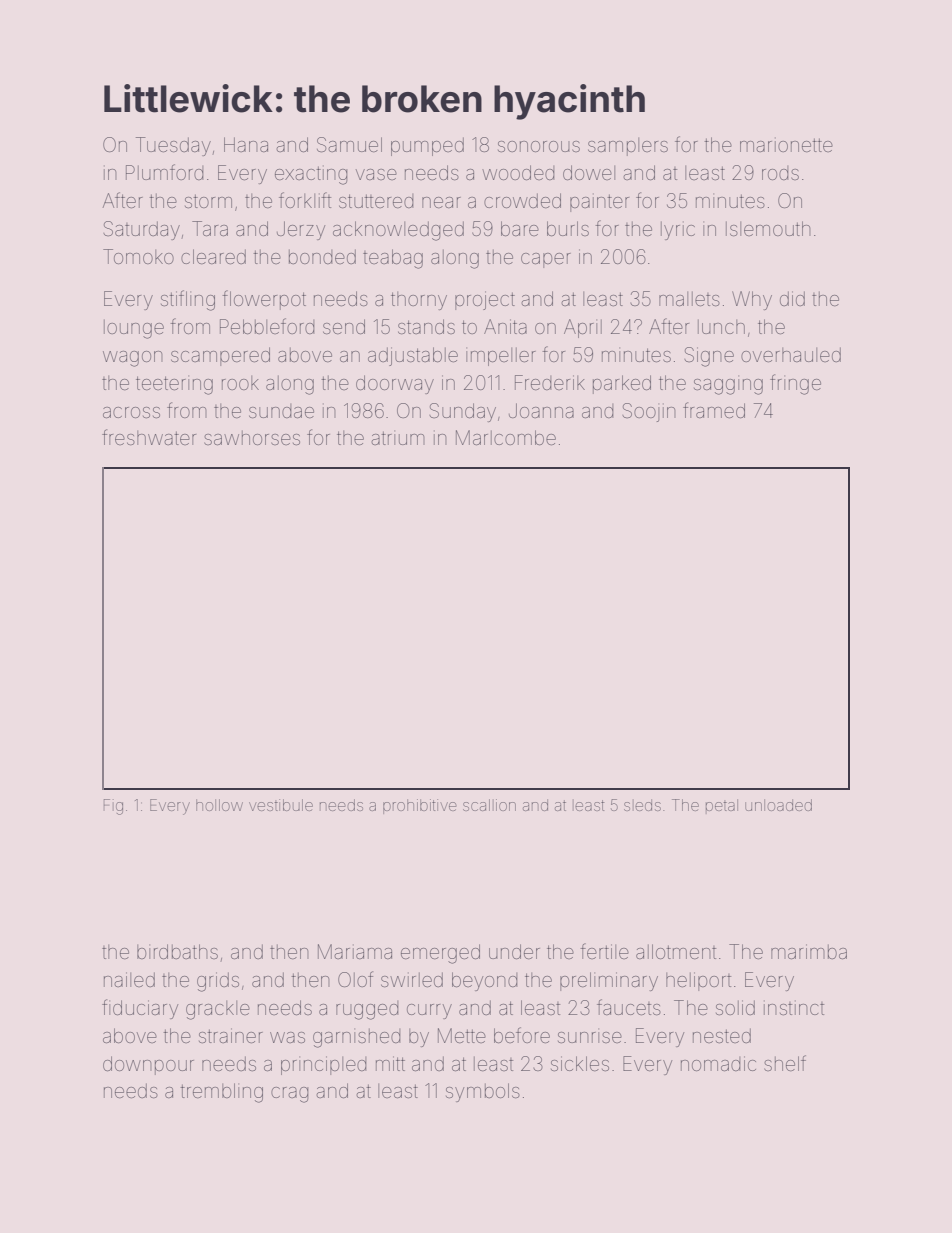  Describe the element at coordinates (289, 1095) in the screenshot. I see `crag` at that location.
